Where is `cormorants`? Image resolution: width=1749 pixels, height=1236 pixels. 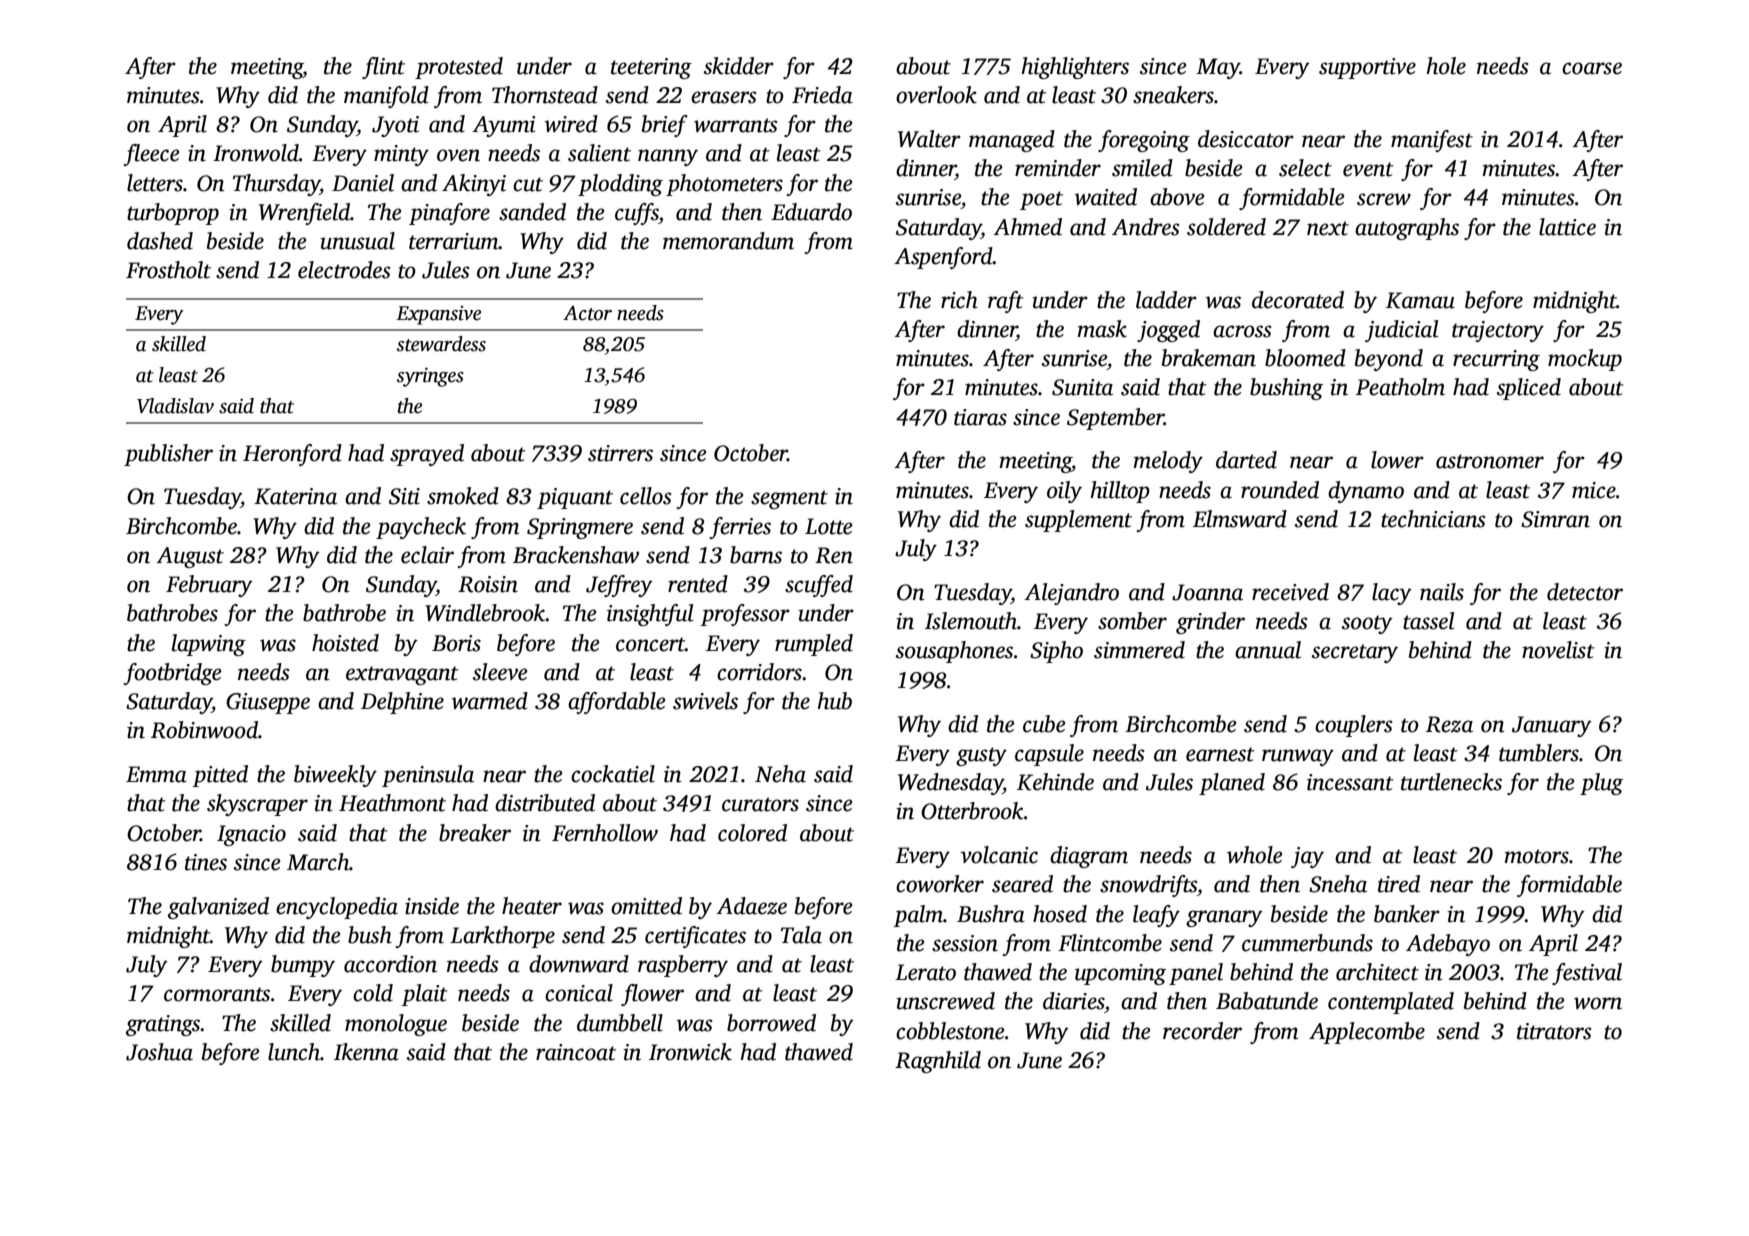
cormorants is located at coordinates (217, 994).
